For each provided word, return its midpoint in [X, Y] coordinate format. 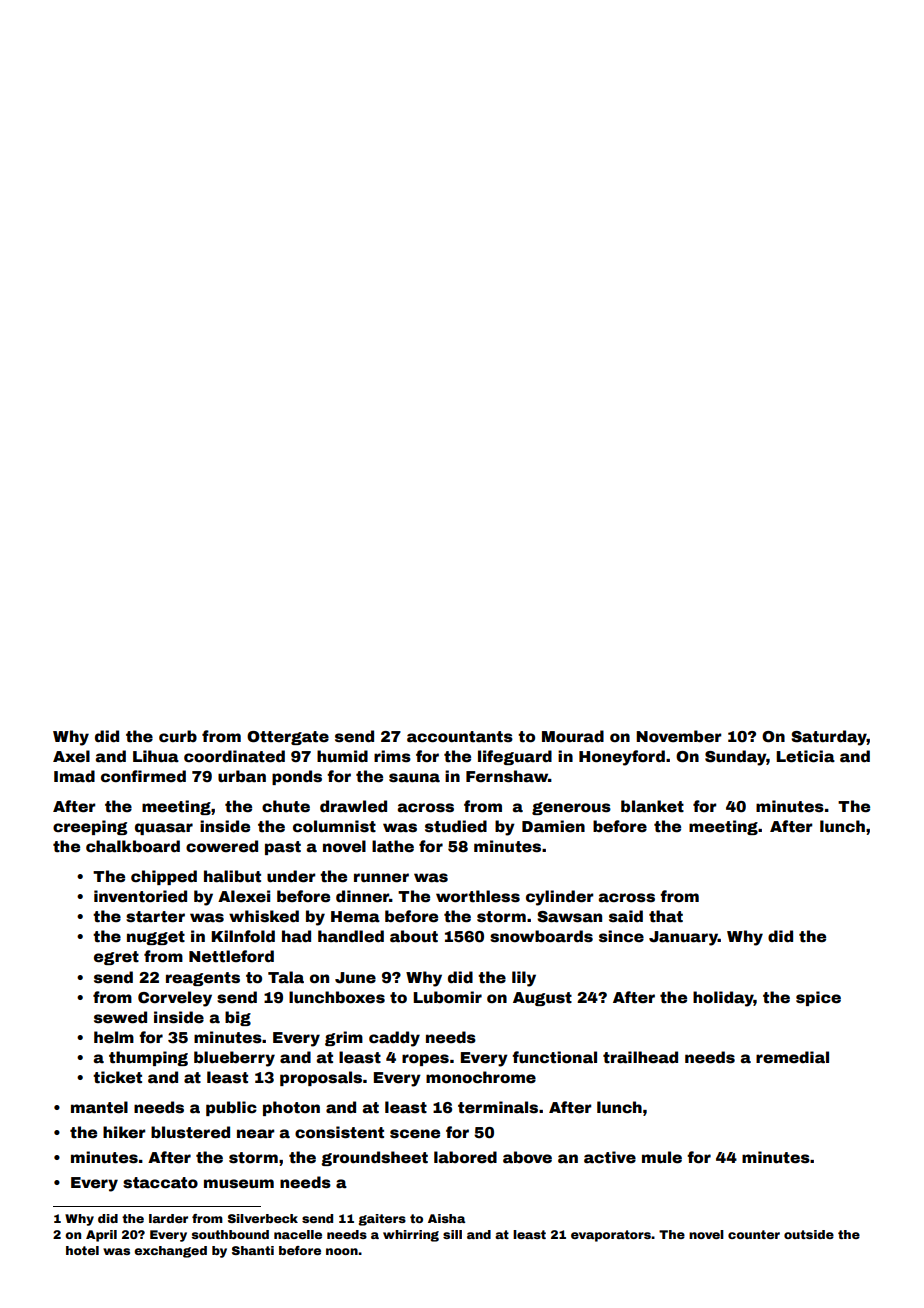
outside [809, 1234]
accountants [460, 737]
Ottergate [288, 738]
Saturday [829, 738]
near [256, 1134]
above [527, 1157]
